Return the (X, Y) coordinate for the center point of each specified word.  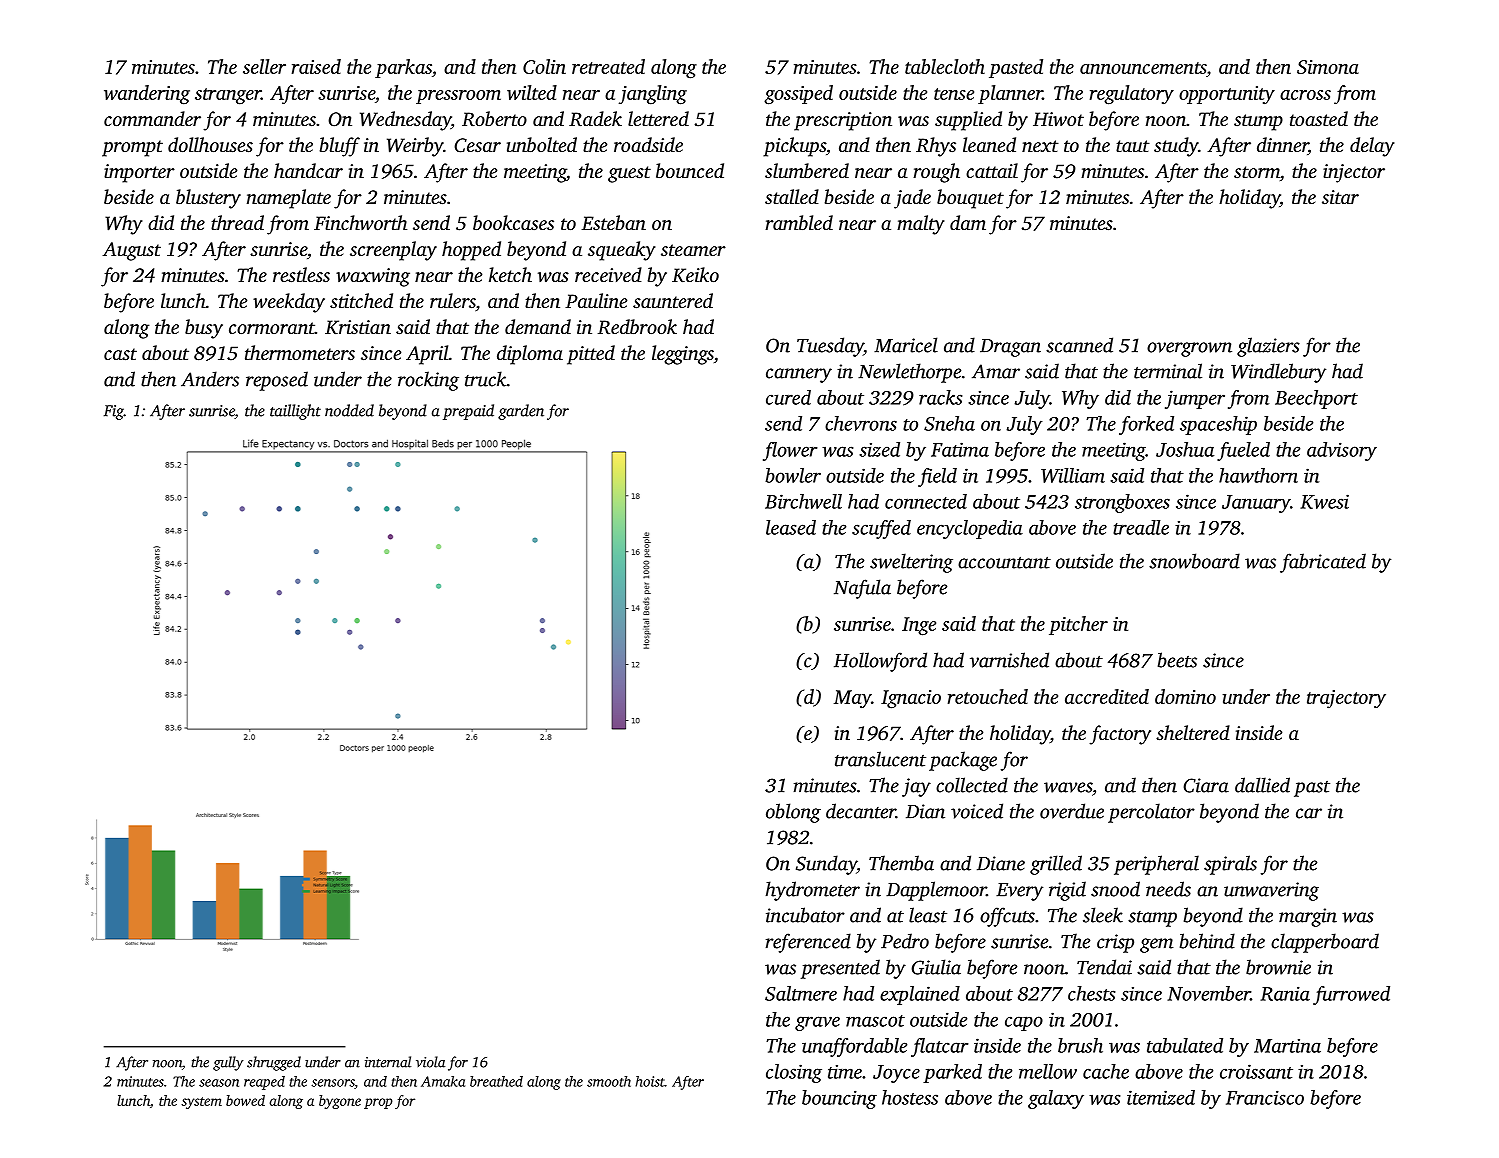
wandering (147, 95)
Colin (544, 66)
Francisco (1265, 1097)
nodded (349, 410)
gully (228, 1063)
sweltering (911, 563)
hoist (650, 1081)
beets (1177, 660)
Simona (1328, 67)
